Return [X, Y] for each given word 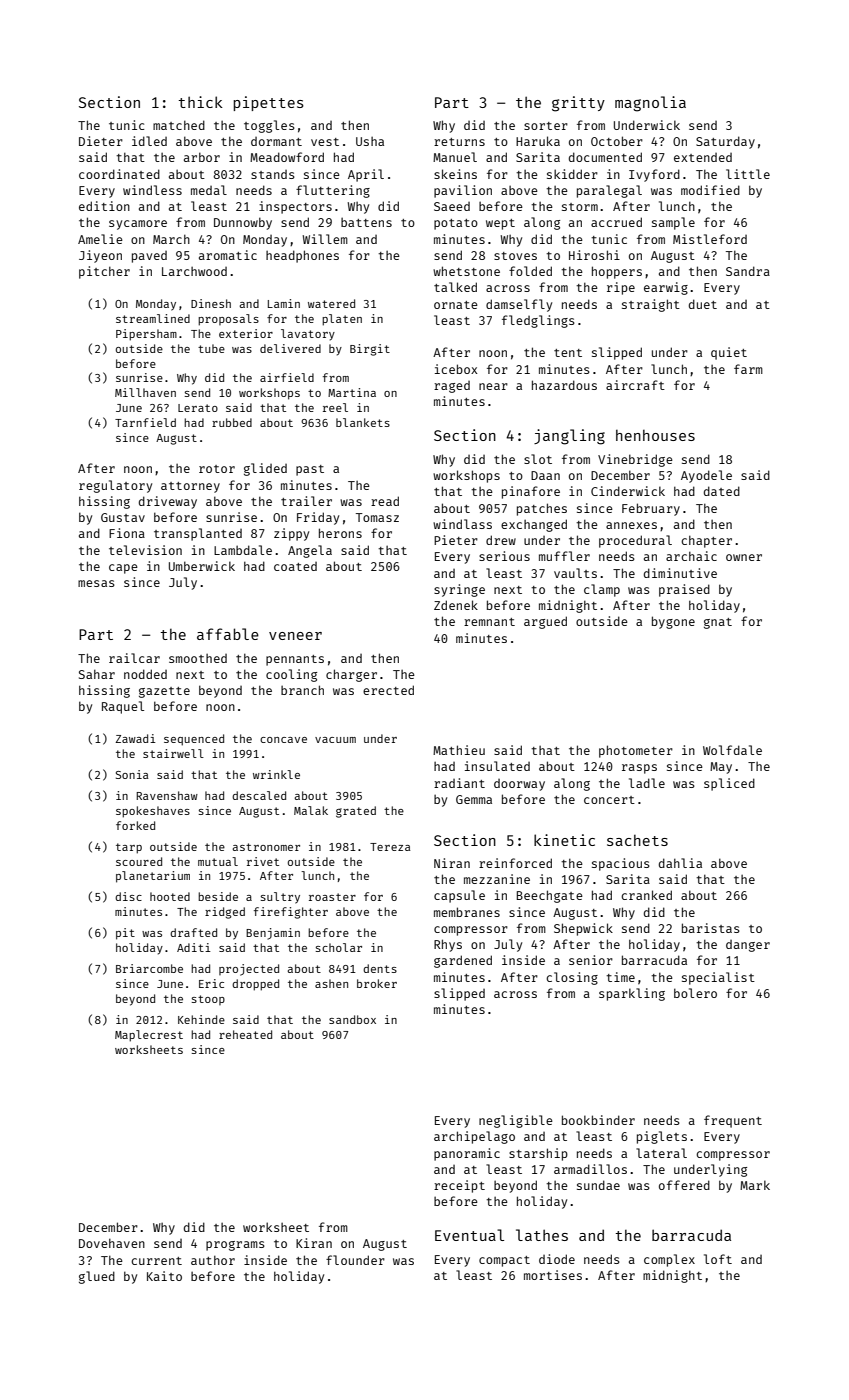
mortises [553, 1275]
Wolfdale [732, 750]
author [213, 1260]
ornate [456, 305]
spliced [729, 784]
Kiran [314, 1243]
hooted [170, 896]
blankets [363, 422]
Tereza [390, 847]
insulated [497, 766]
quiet [729, 353]
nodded [145, 674]
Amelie [100, 239]
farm [748, 369]
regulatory [115, 486]
